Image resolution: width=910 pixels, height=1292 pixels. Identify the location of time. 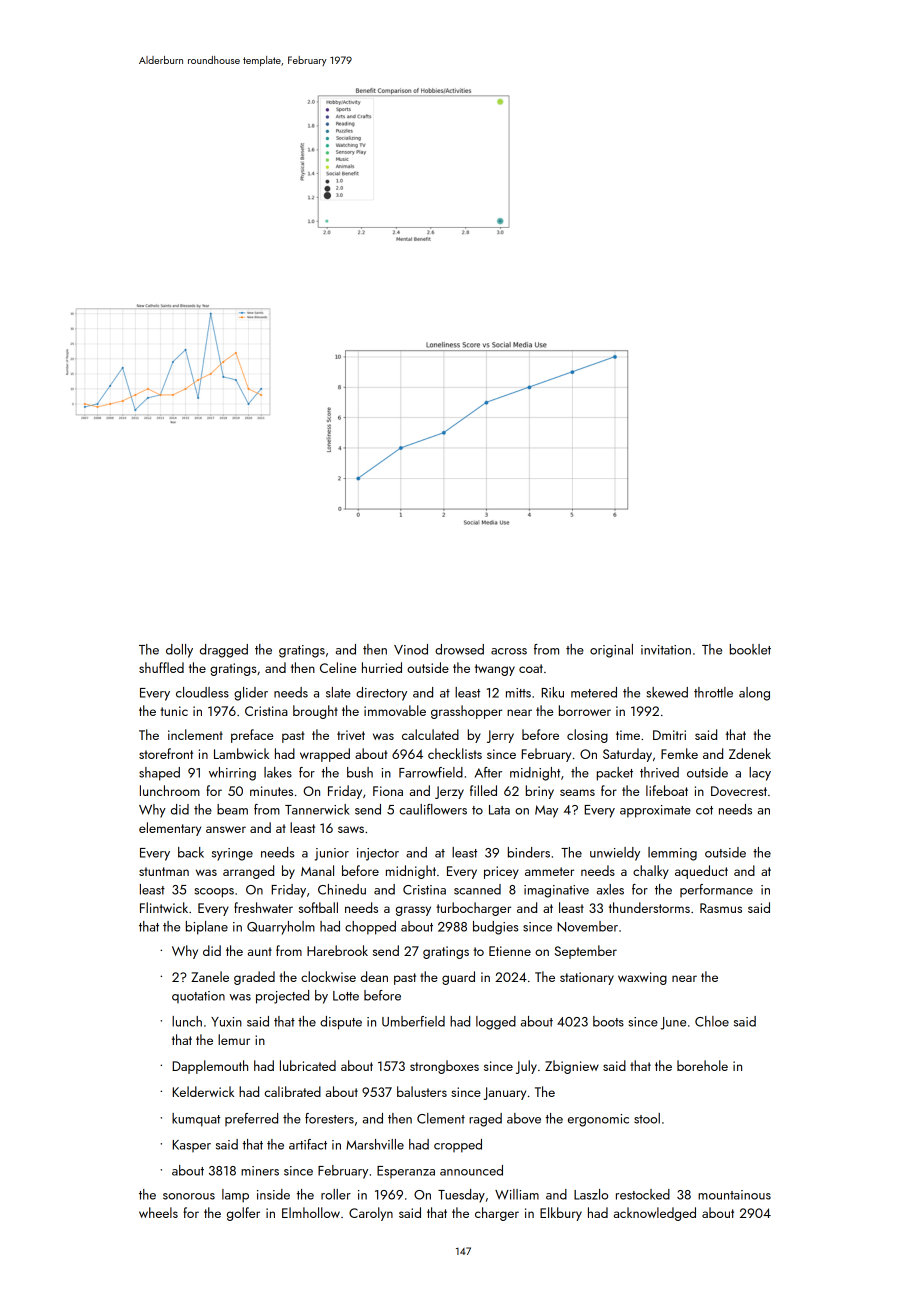
(628, 735).
